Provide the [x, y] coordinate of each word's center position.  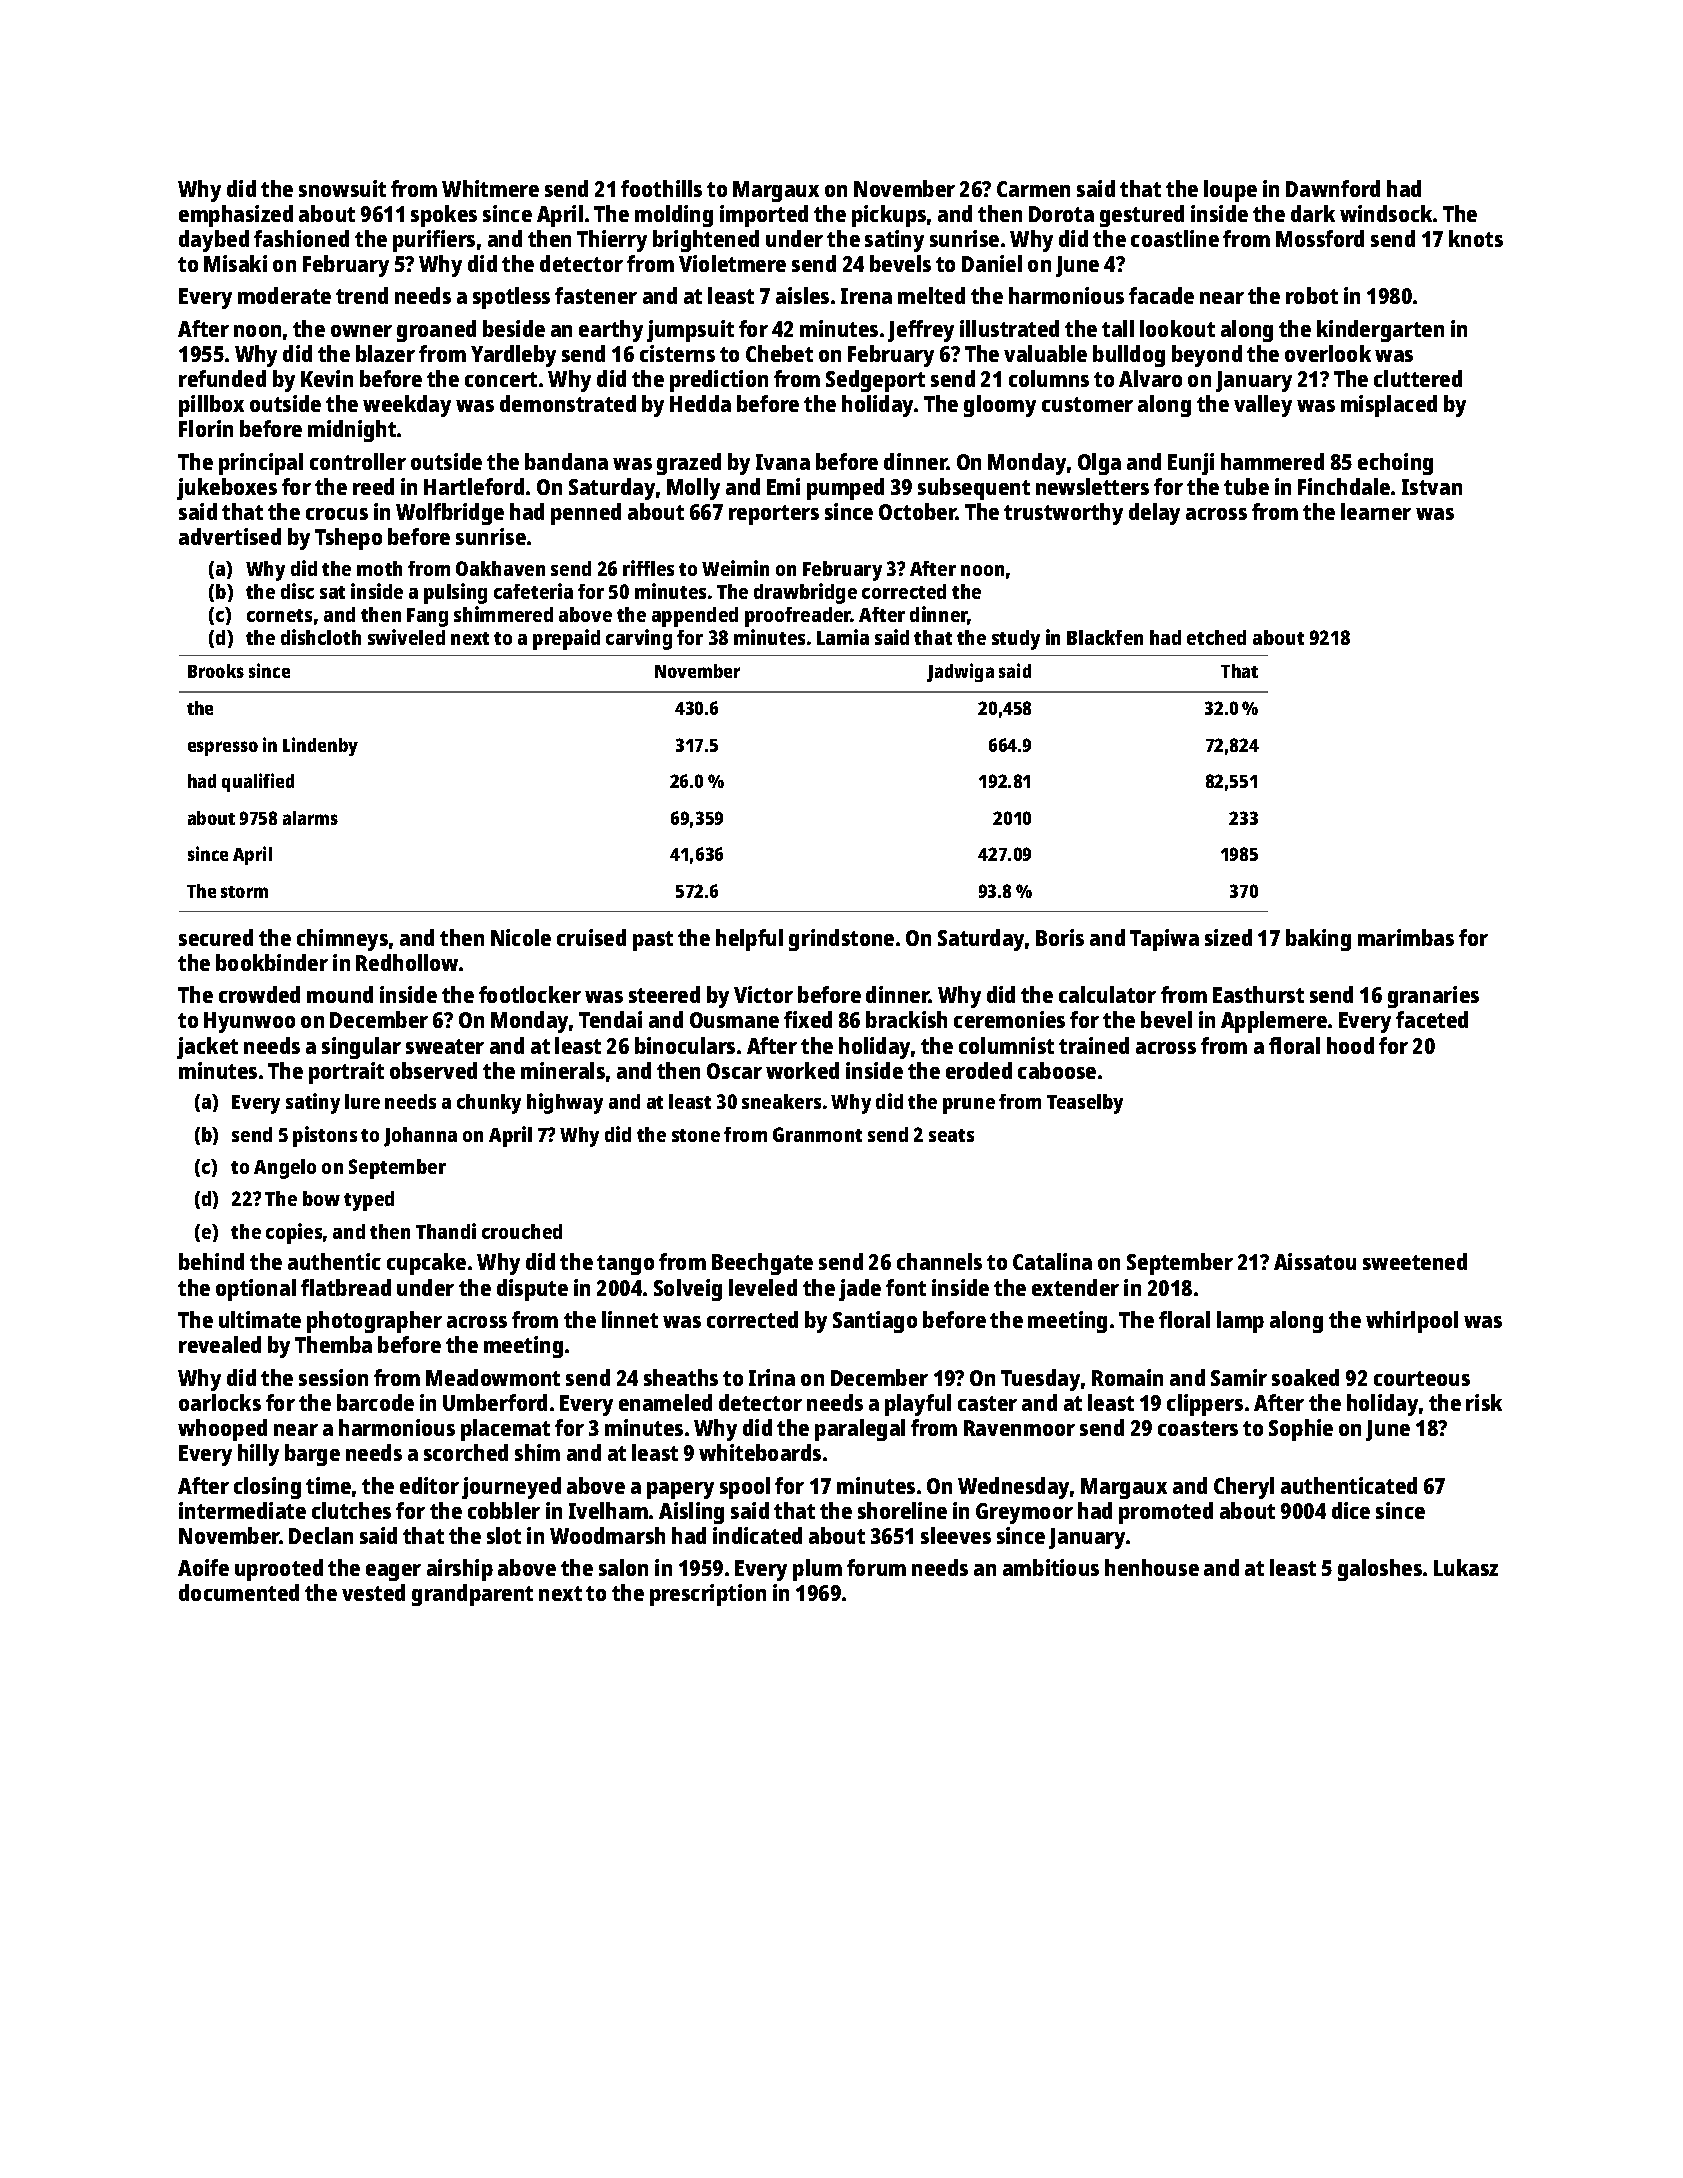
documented [239, 1592]
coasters [1198, 1428]
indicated [757, 1535]
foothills [661, 188]
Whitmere [490, 188]
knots [1476, 238]
